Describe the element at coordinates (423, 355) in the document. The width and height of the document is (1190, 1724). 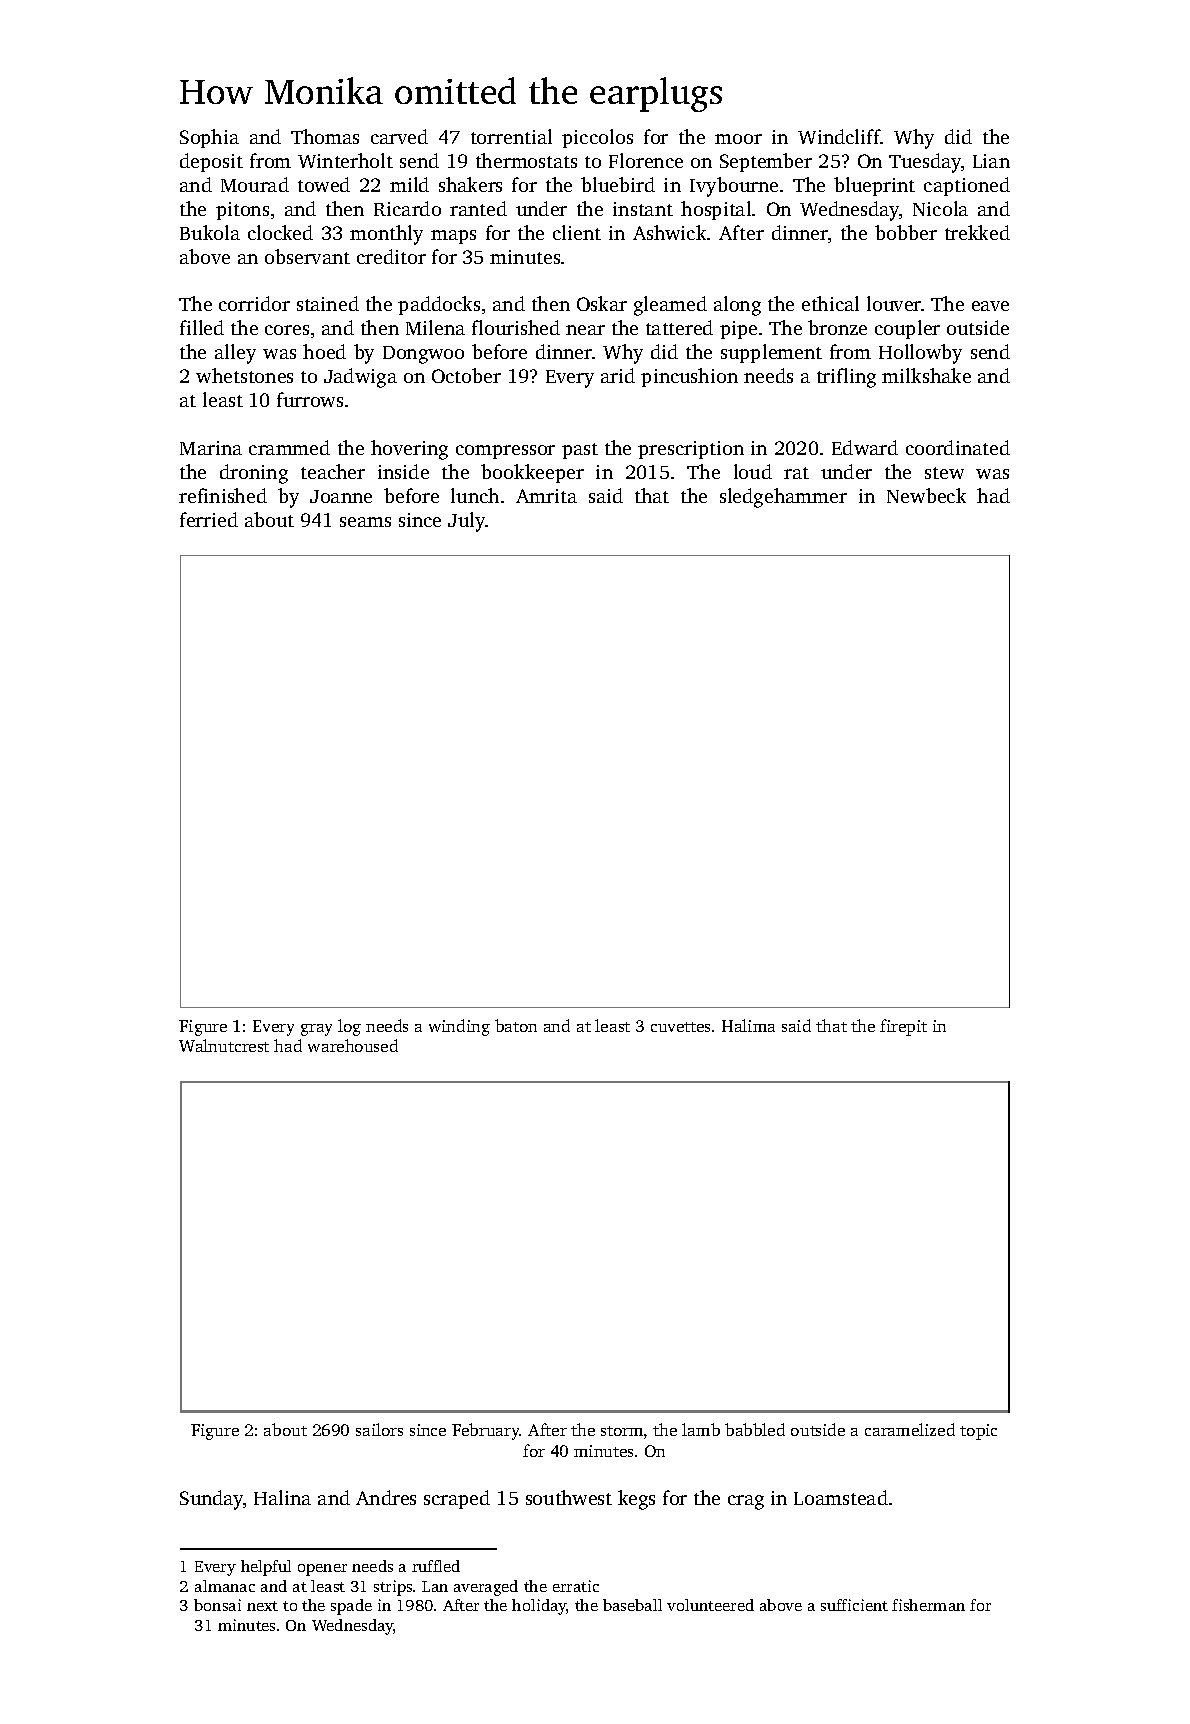
I see `Dongwoo` at that location.
